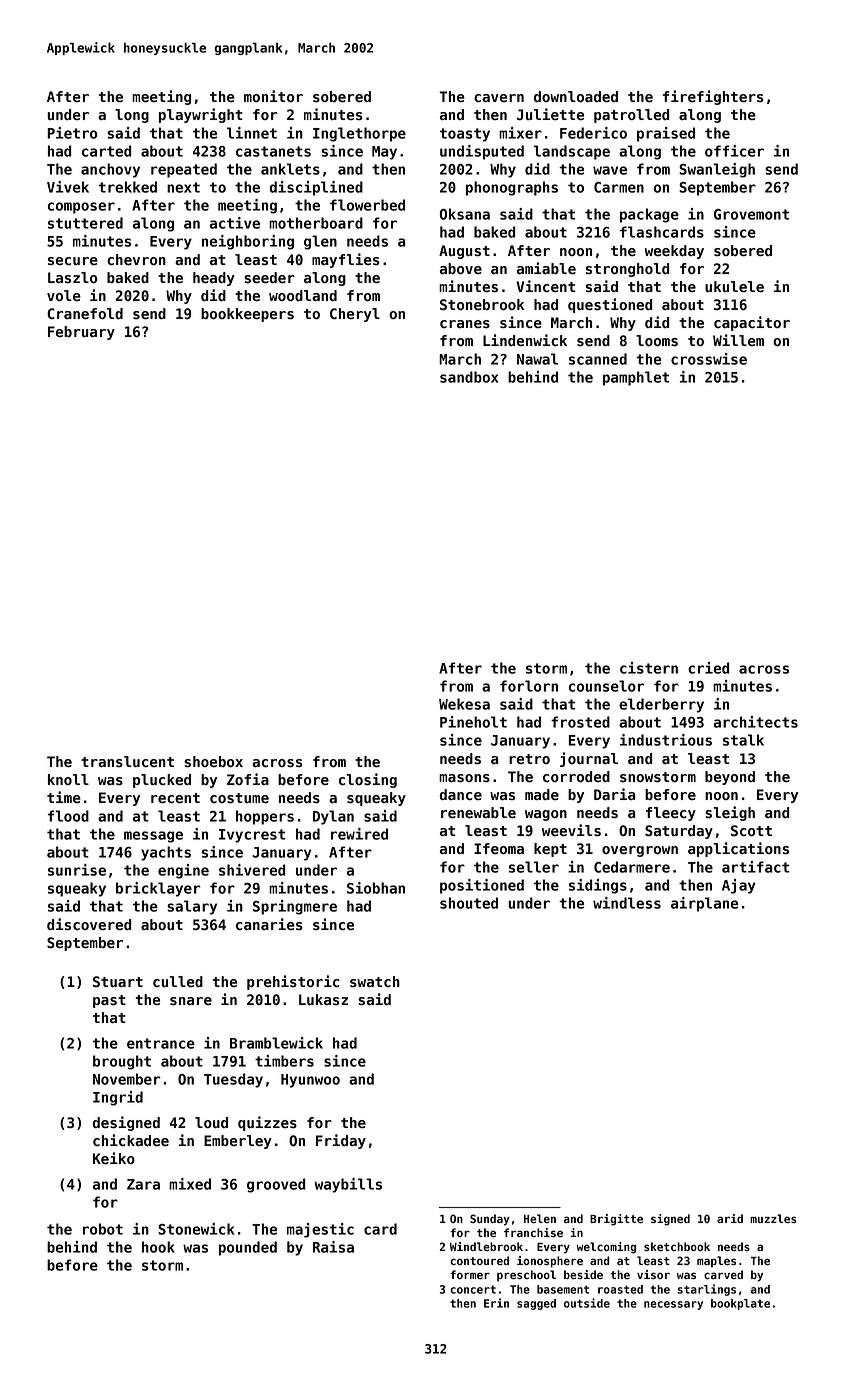 The image size is (849, 1400). Describe the element at coordinates (708, 668) in the screenshot. I see `cried` at that location.
